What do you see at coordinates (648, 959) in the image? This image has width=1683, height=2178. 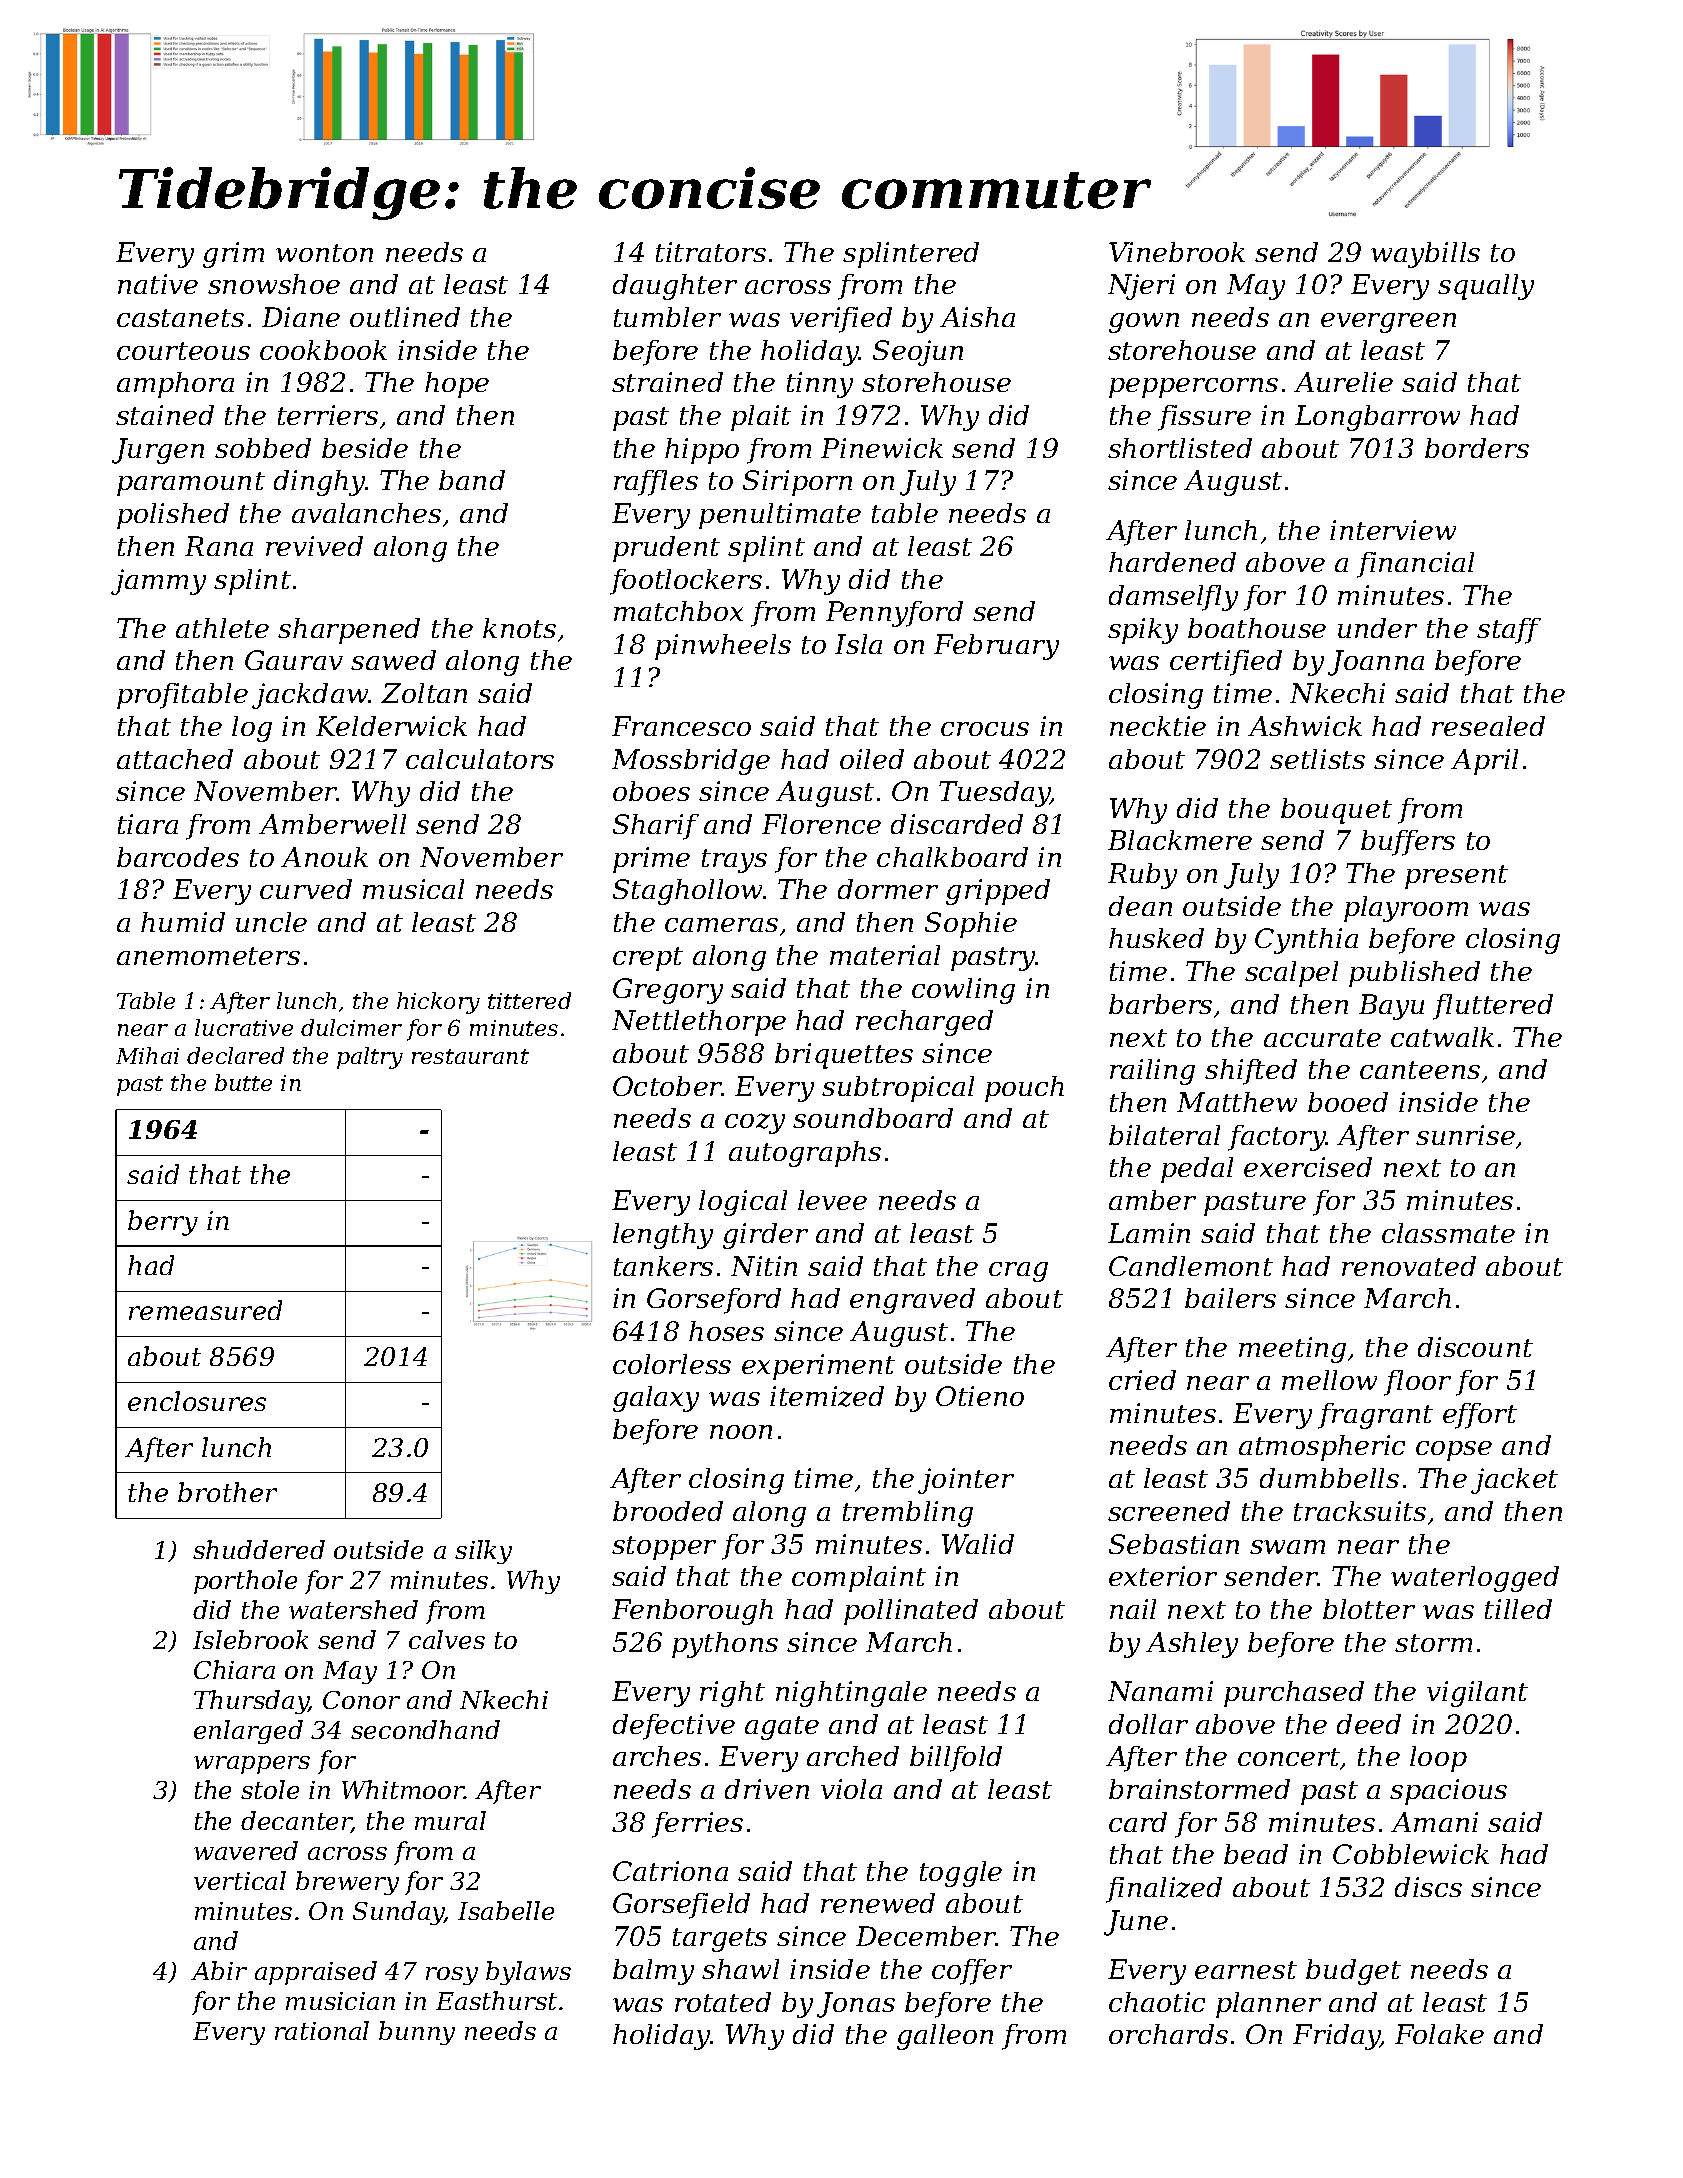 I see `crept` at bounding box center [648, 959].
